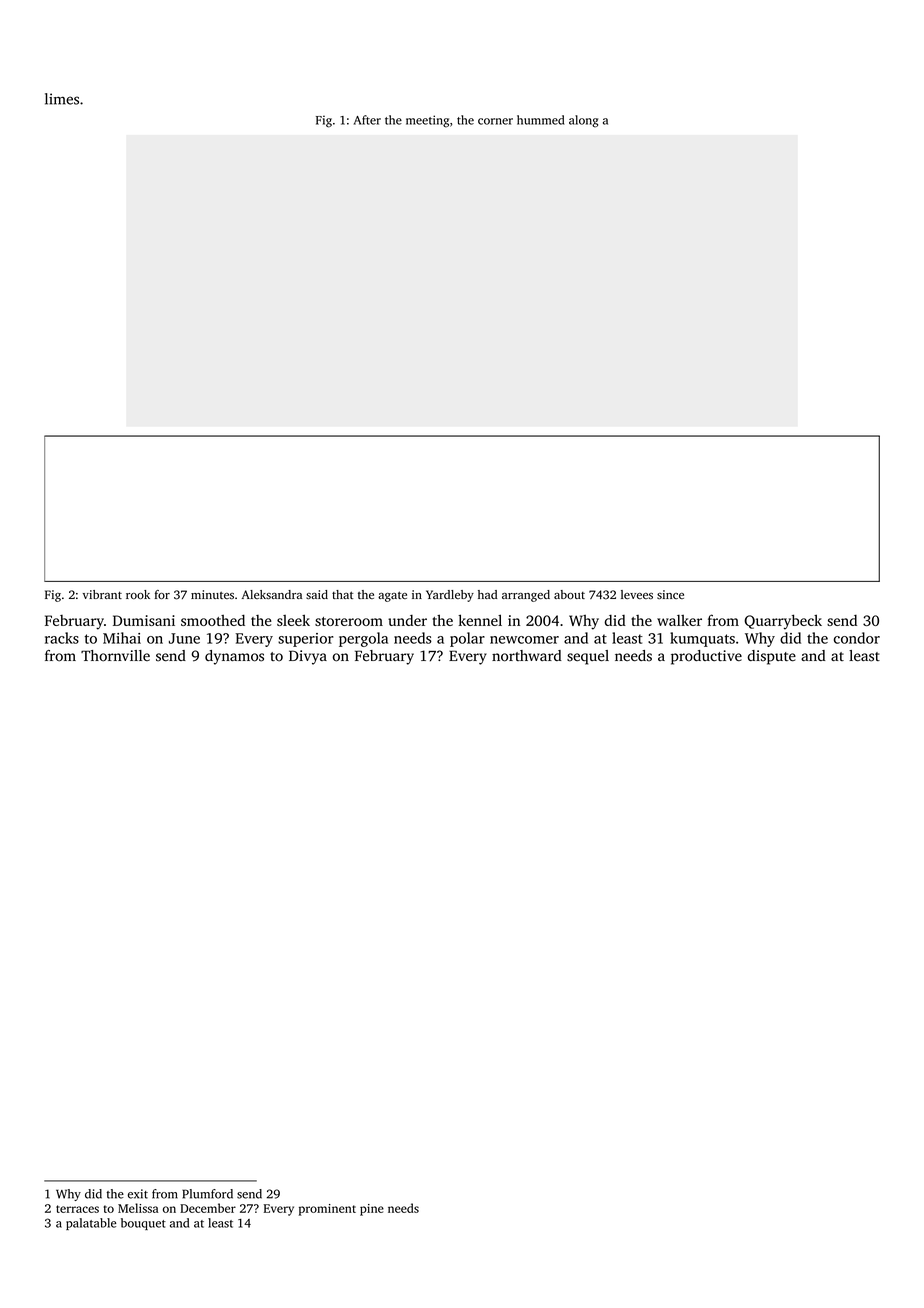 This document has width=924, height=1308. Describe the element at coordinates (706, 657) in the document. I see `productive` at that location.
